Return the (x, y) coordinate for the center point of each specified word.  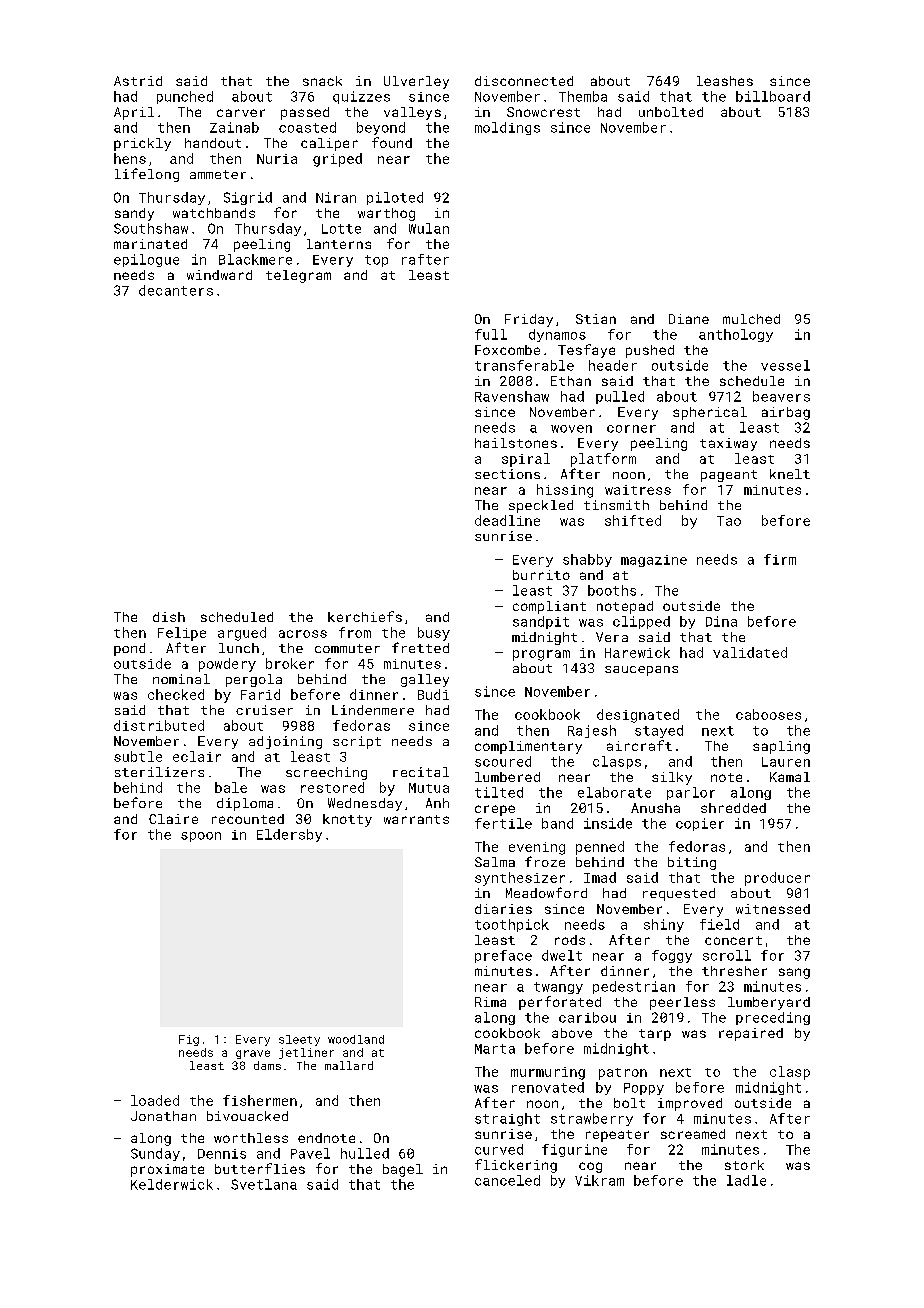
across (303, 634)
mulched (751, 319)
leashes (725, 81)
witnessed (773, 909)
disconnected (524, 81)
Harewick (637, 652)
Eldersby (289, 835)
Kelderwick (172, 1184)
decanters (176, 290)
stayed (659, 731)
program (541, 655)
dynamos (557, 335)
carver (241, 113)
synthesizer (520, 879)
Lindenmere (373, 710)
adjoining (285, 742)
